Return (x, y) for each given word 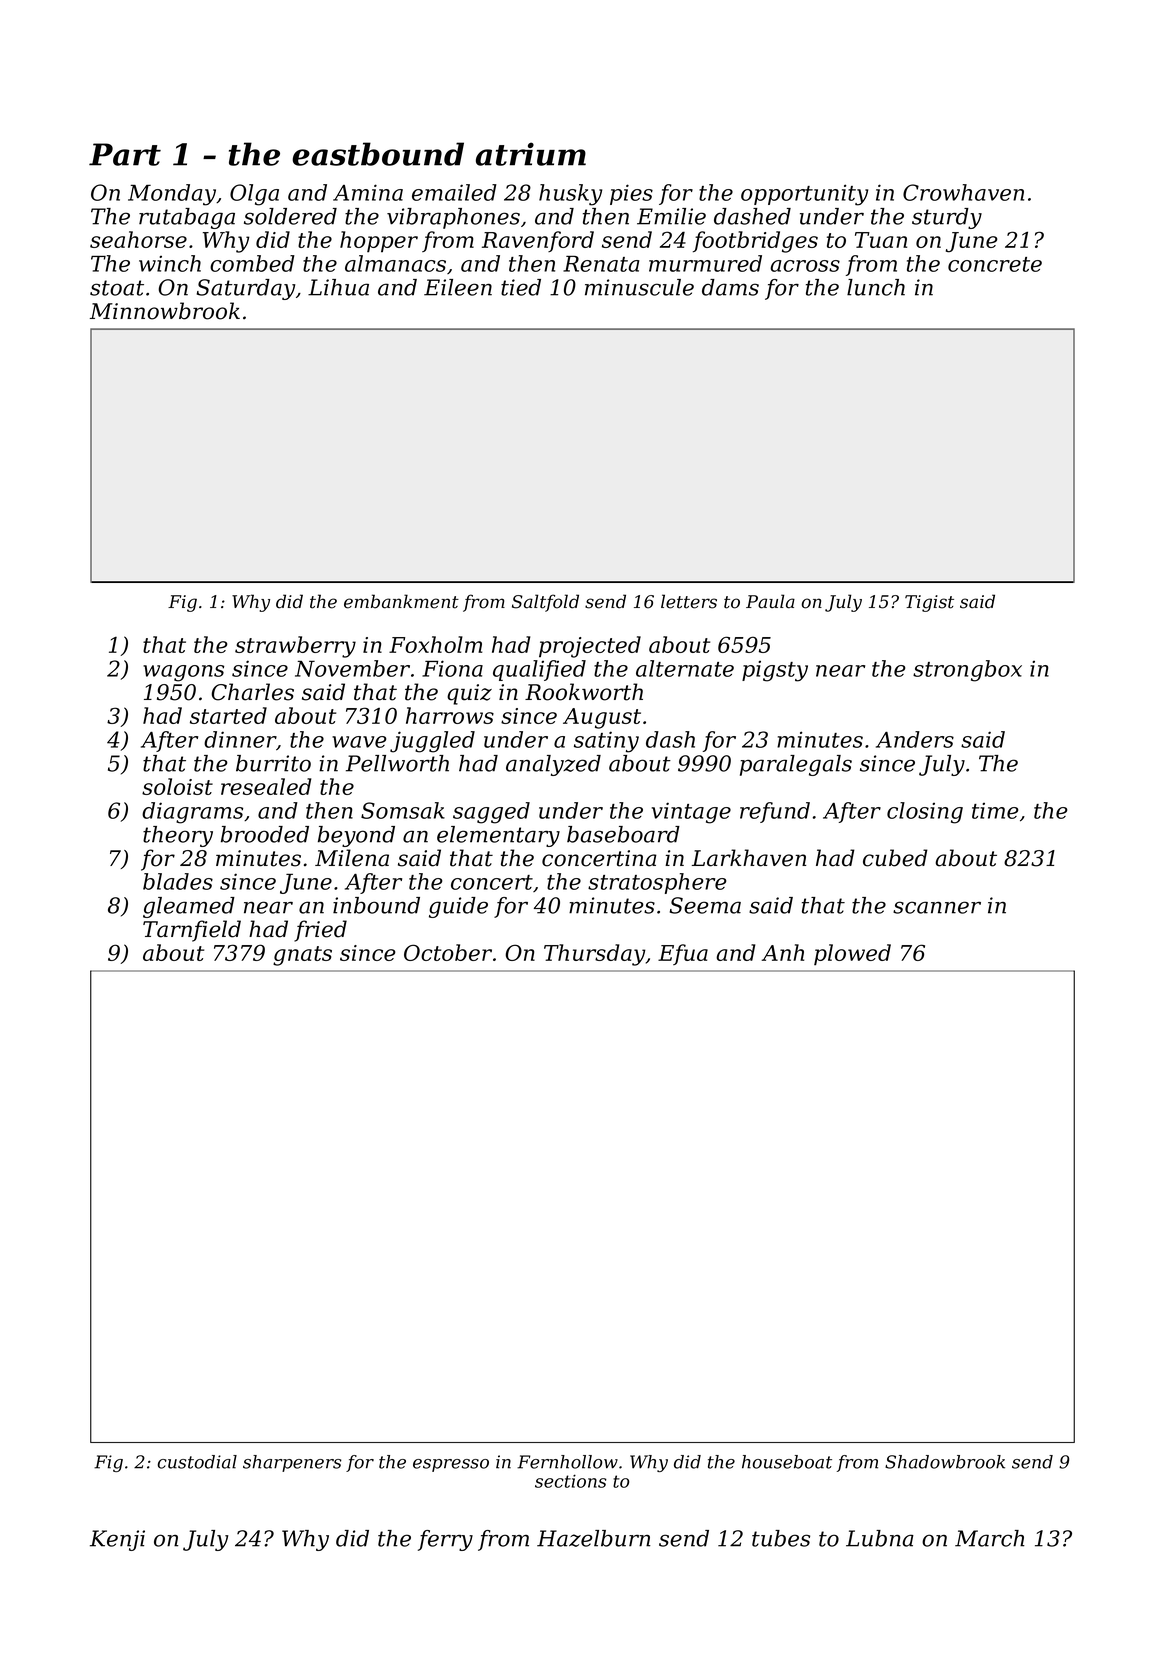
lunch (876, 287)
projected (590, 647)
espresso (451, 1465)
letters (689, 601)
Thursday (595, 955)
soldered (290, 216)
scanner (937, 907)
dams (730, 287)
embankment (401, 601)
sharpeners (292, 1463)
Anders (915, 739)
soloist (177, 786)
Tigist (929, 603)
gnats (302, 956)
